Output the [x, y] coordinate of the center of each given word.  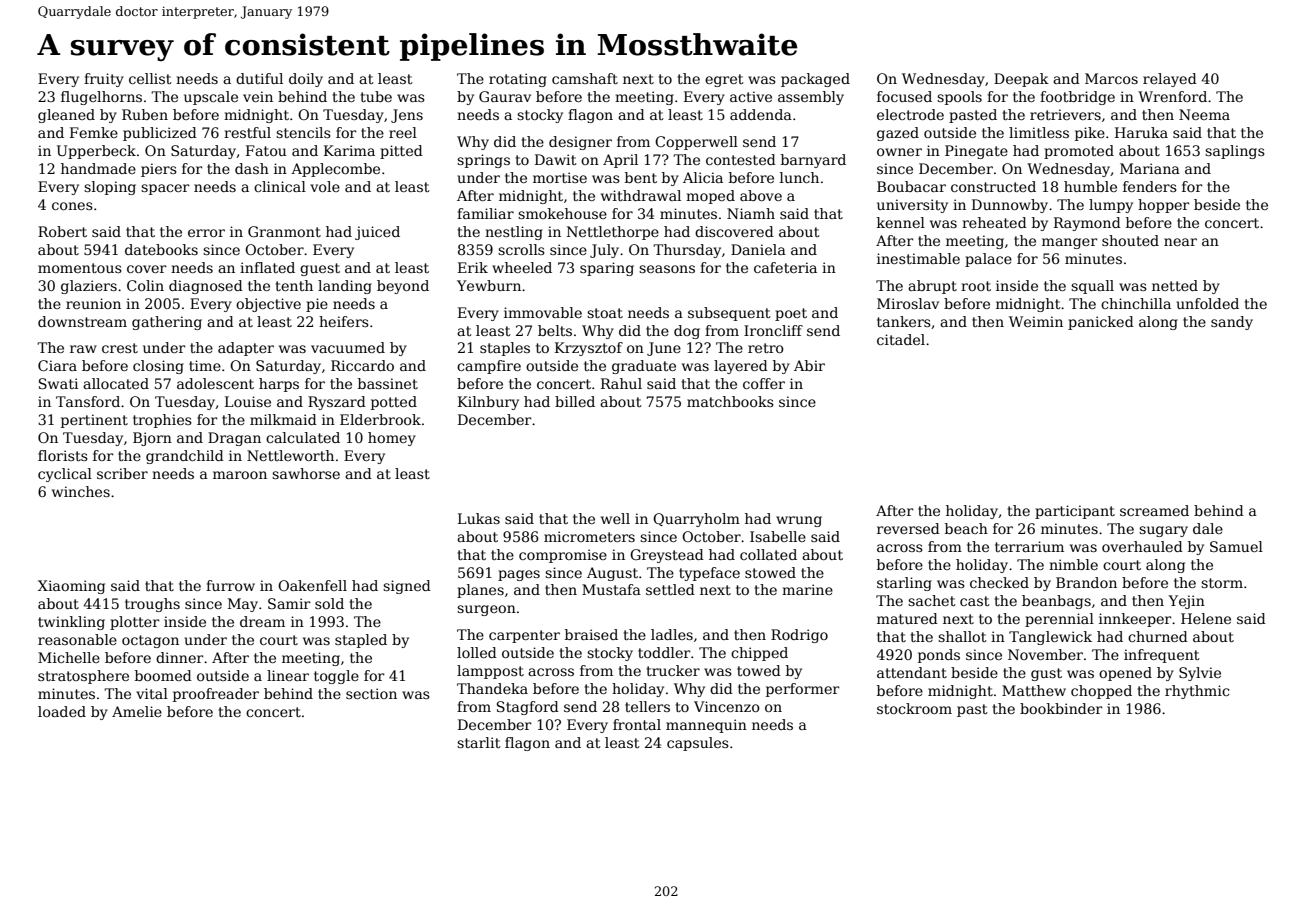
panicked [1101, 323]
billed [575, 401]
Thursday [687, 251]
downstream [82, 321]
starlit [478, 742]
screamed [1154, 510]
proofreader [216, 695]
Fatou [266, 150]
